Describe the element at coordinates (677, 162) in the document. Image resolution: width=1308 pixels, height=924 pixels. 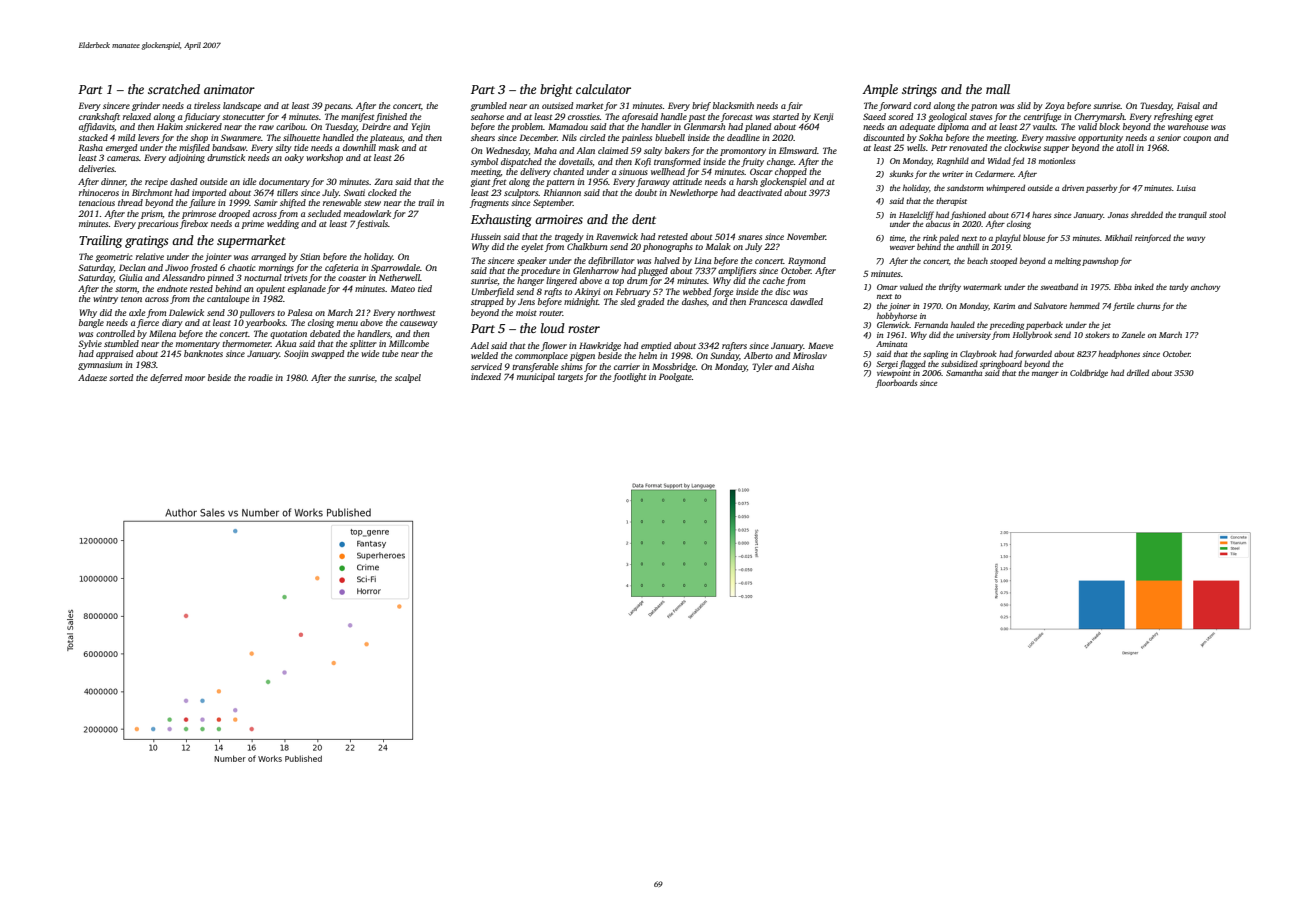
I see `transformed` at that location.
